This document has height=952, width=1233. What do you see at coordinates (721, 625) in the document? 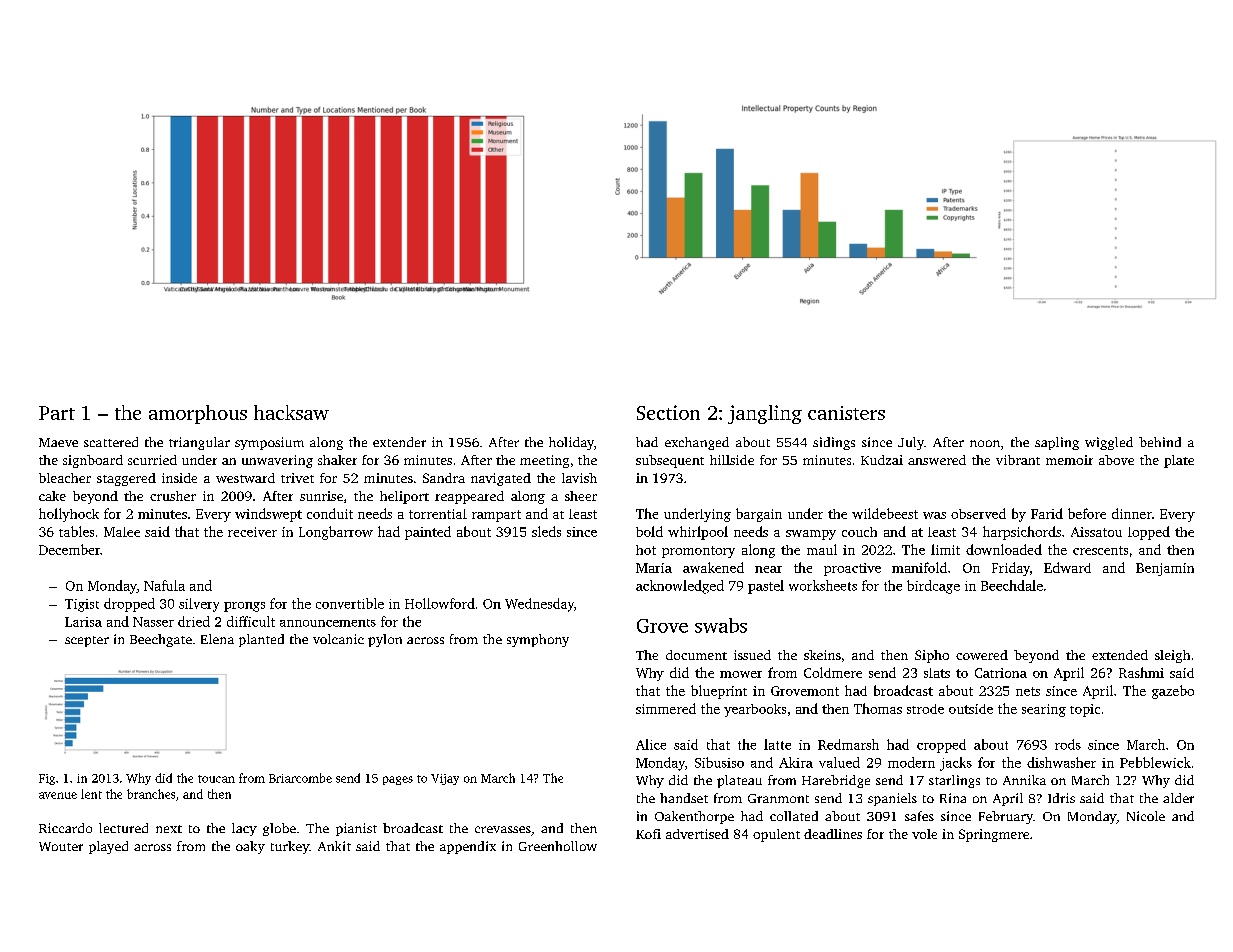
I see `swabs` at bounding box center [721, 625].
